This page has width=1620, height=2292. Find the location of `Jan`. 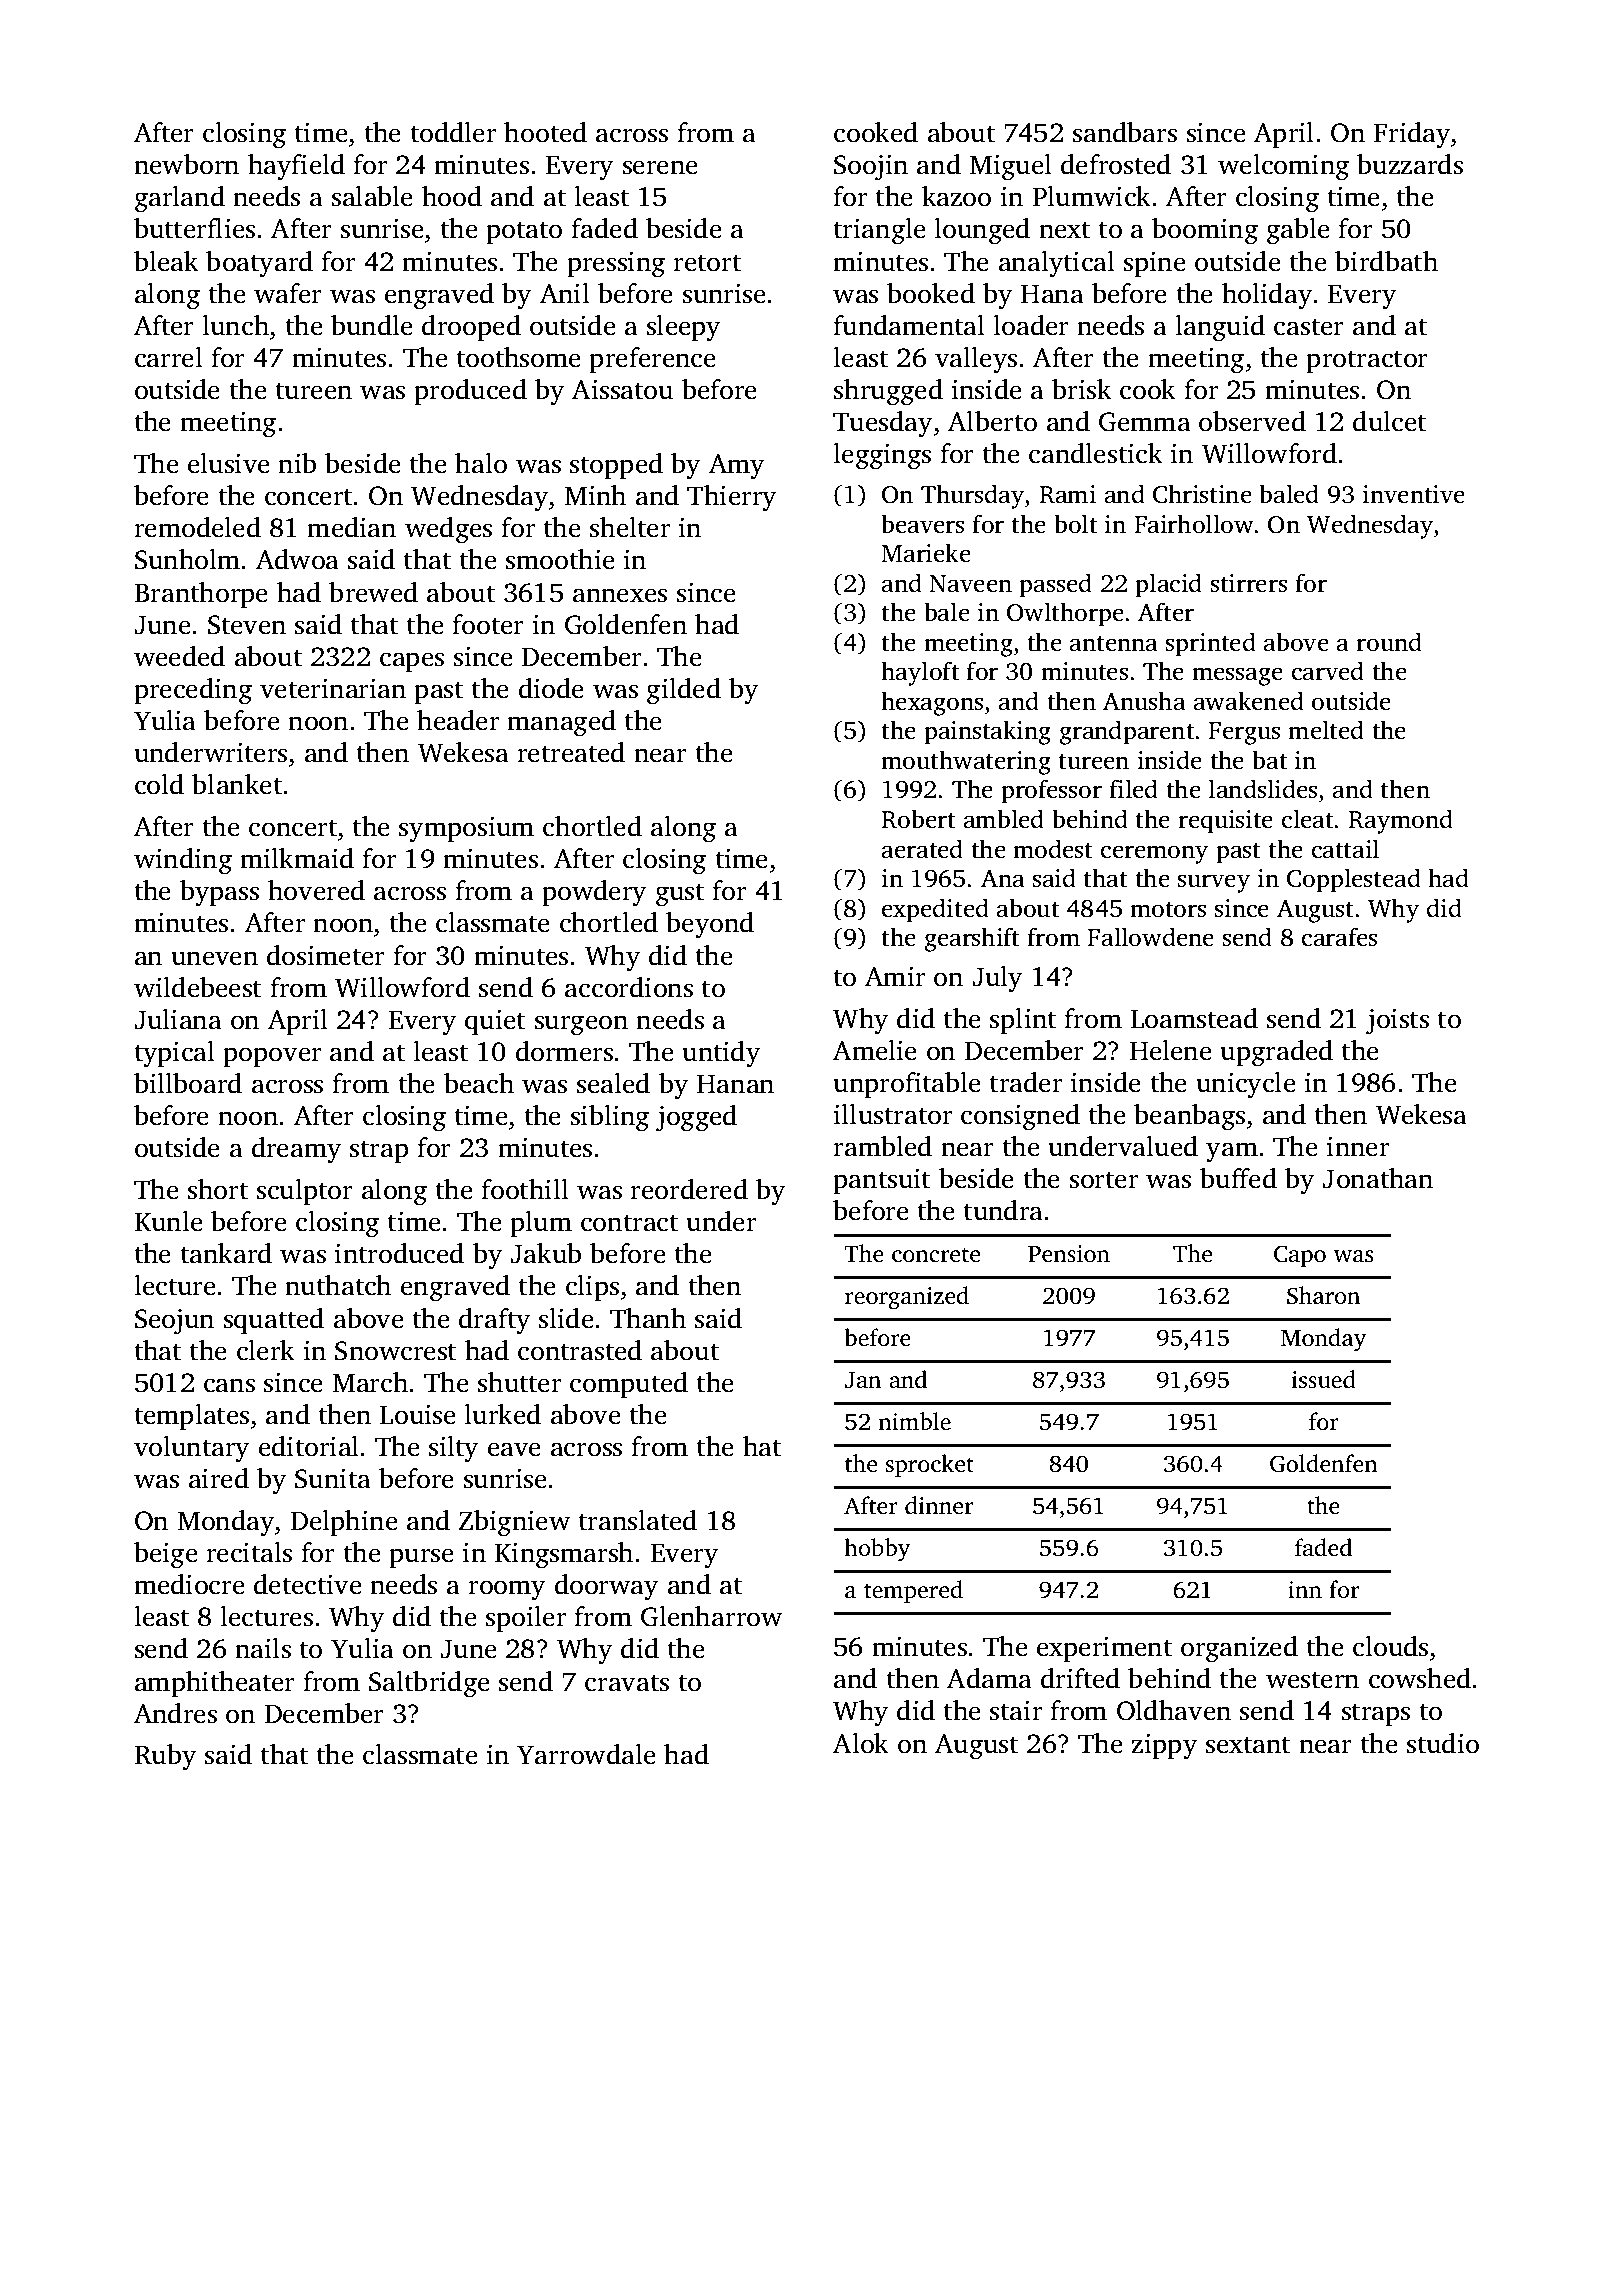

Jan is located at coordinates (863, 1380).
